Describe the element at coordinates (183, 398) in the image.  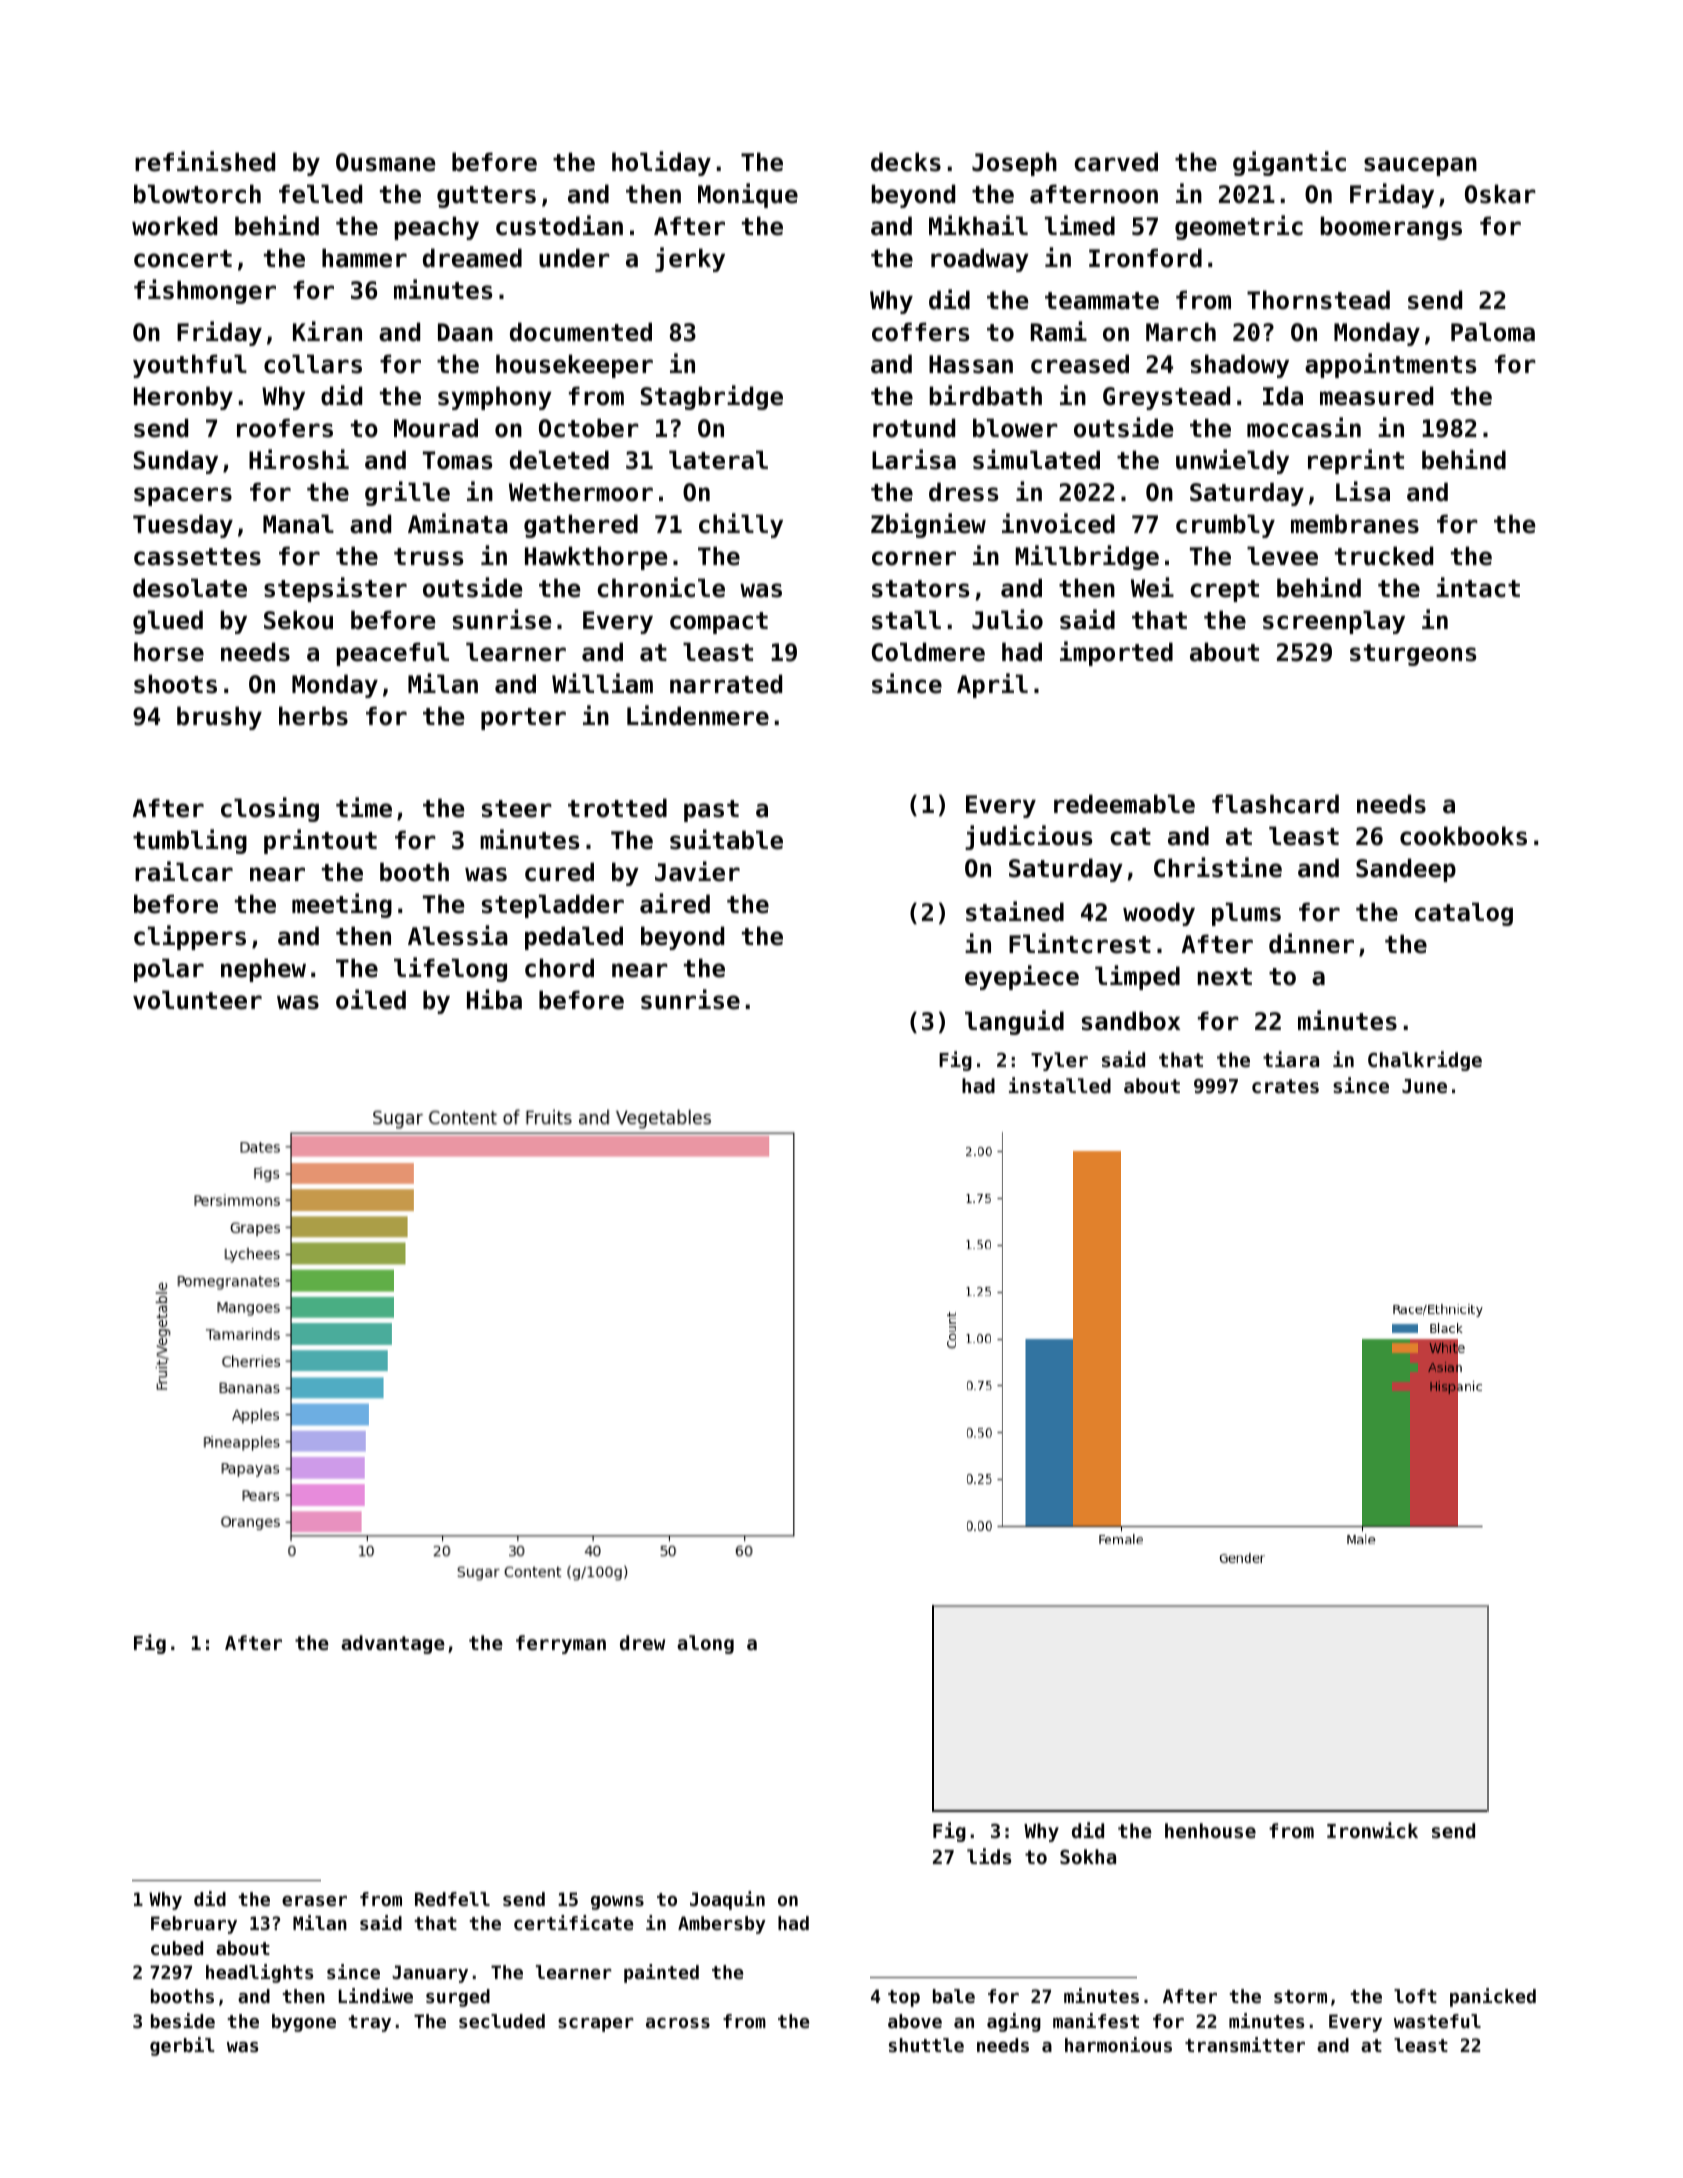
I see `Heronby` at that location.
